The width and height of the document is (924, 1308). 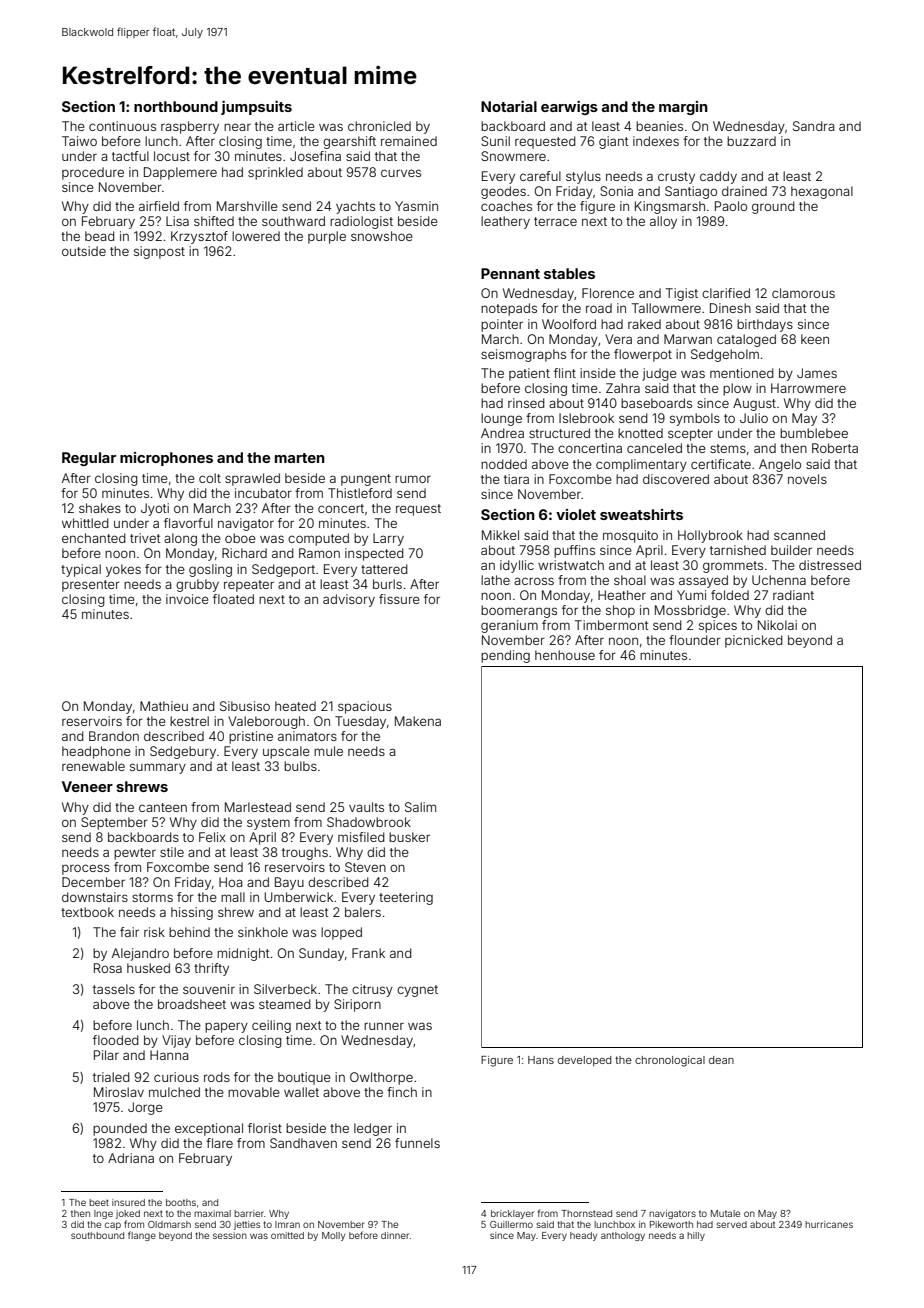 What do you see at coordinates (793, 595) in the document?
I see `radiant` at bounding box center [793, 595].
